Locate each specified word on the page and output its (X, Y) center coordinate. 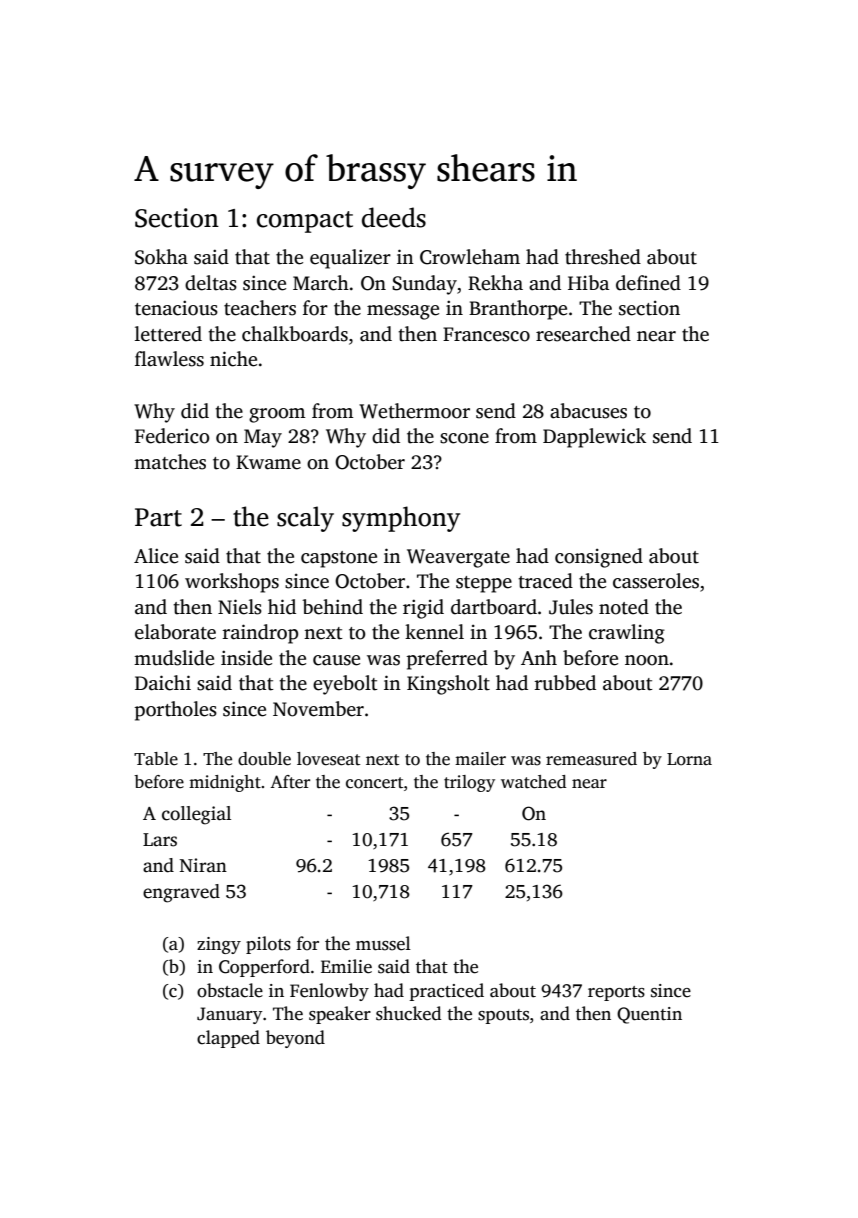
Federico (172, 436)
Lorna (689, 759)
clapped (228, 1039)
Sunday (424, 285)
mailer (480, 759)
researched (583, 334)
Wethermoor (414, 411)
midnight (225, 783)
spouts (503, 1016)
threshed (603, 257)
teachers (260, 308)
